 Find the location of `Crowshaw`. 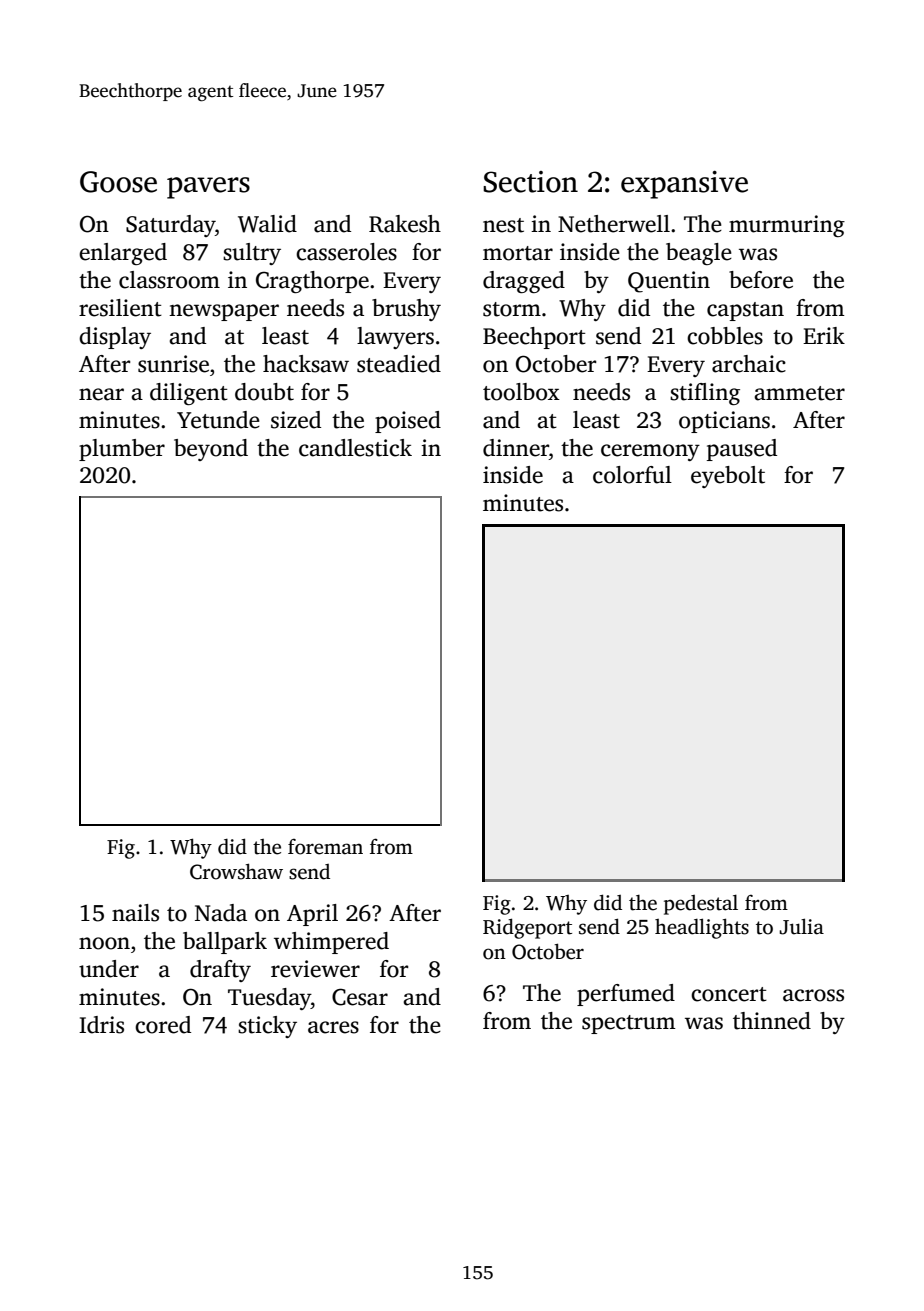

Crowshaw is located at coordinates (236, 871).
